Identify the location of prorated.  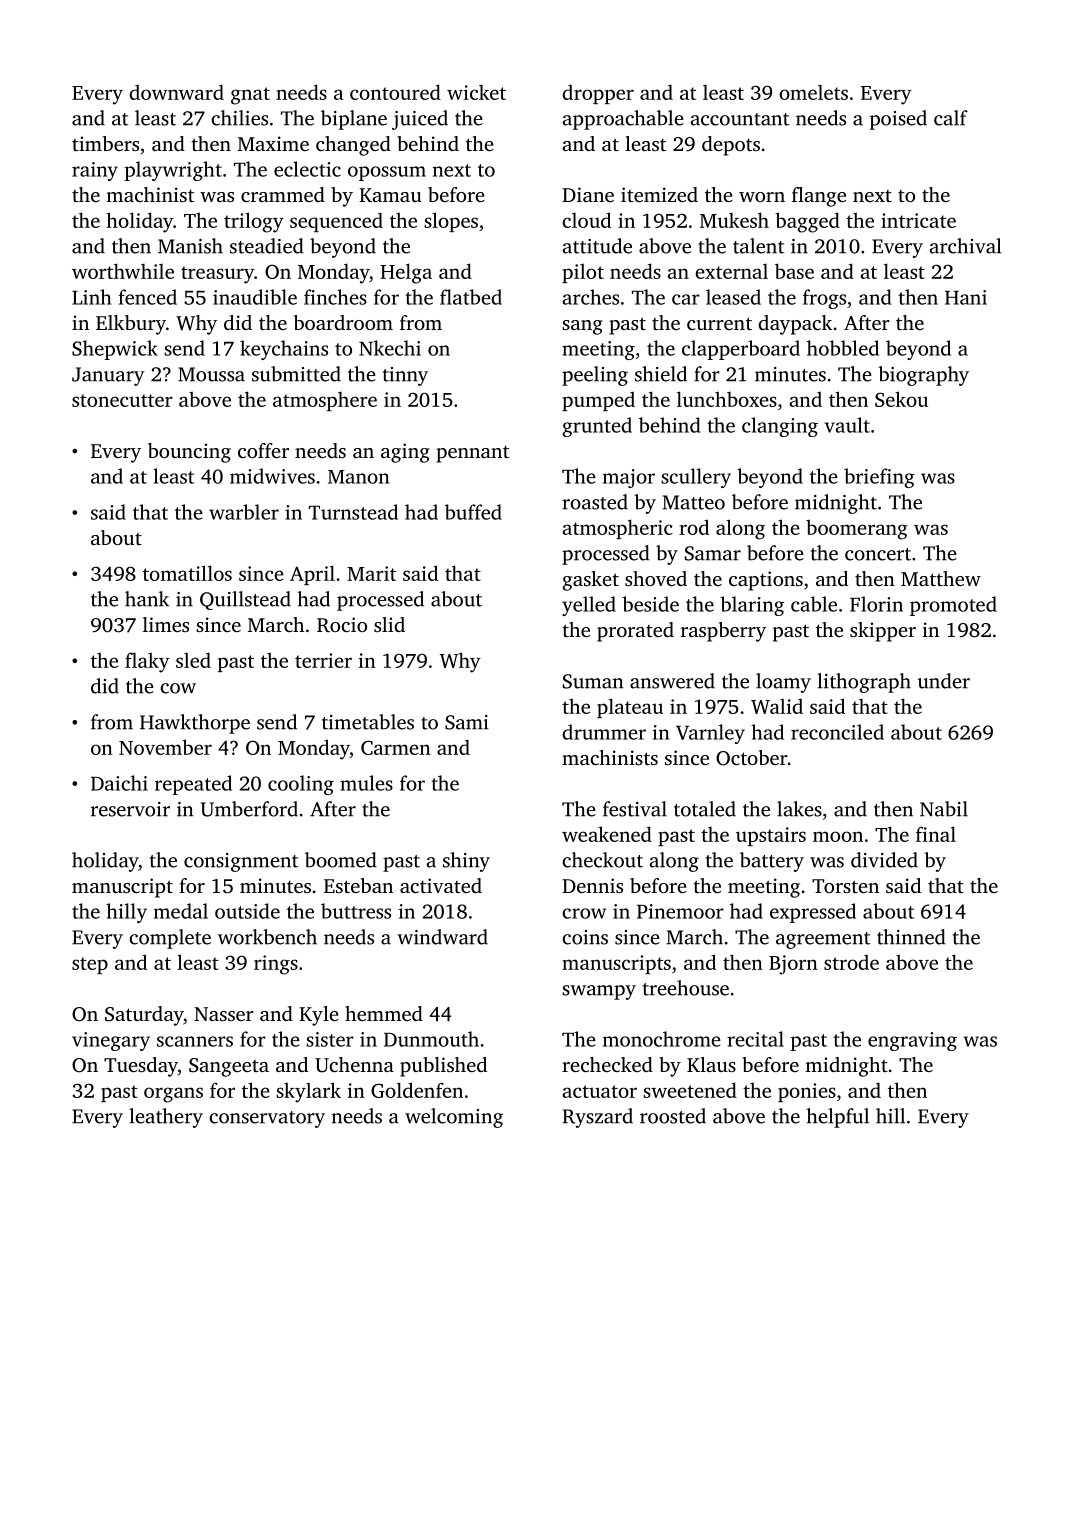
(635, 632).
